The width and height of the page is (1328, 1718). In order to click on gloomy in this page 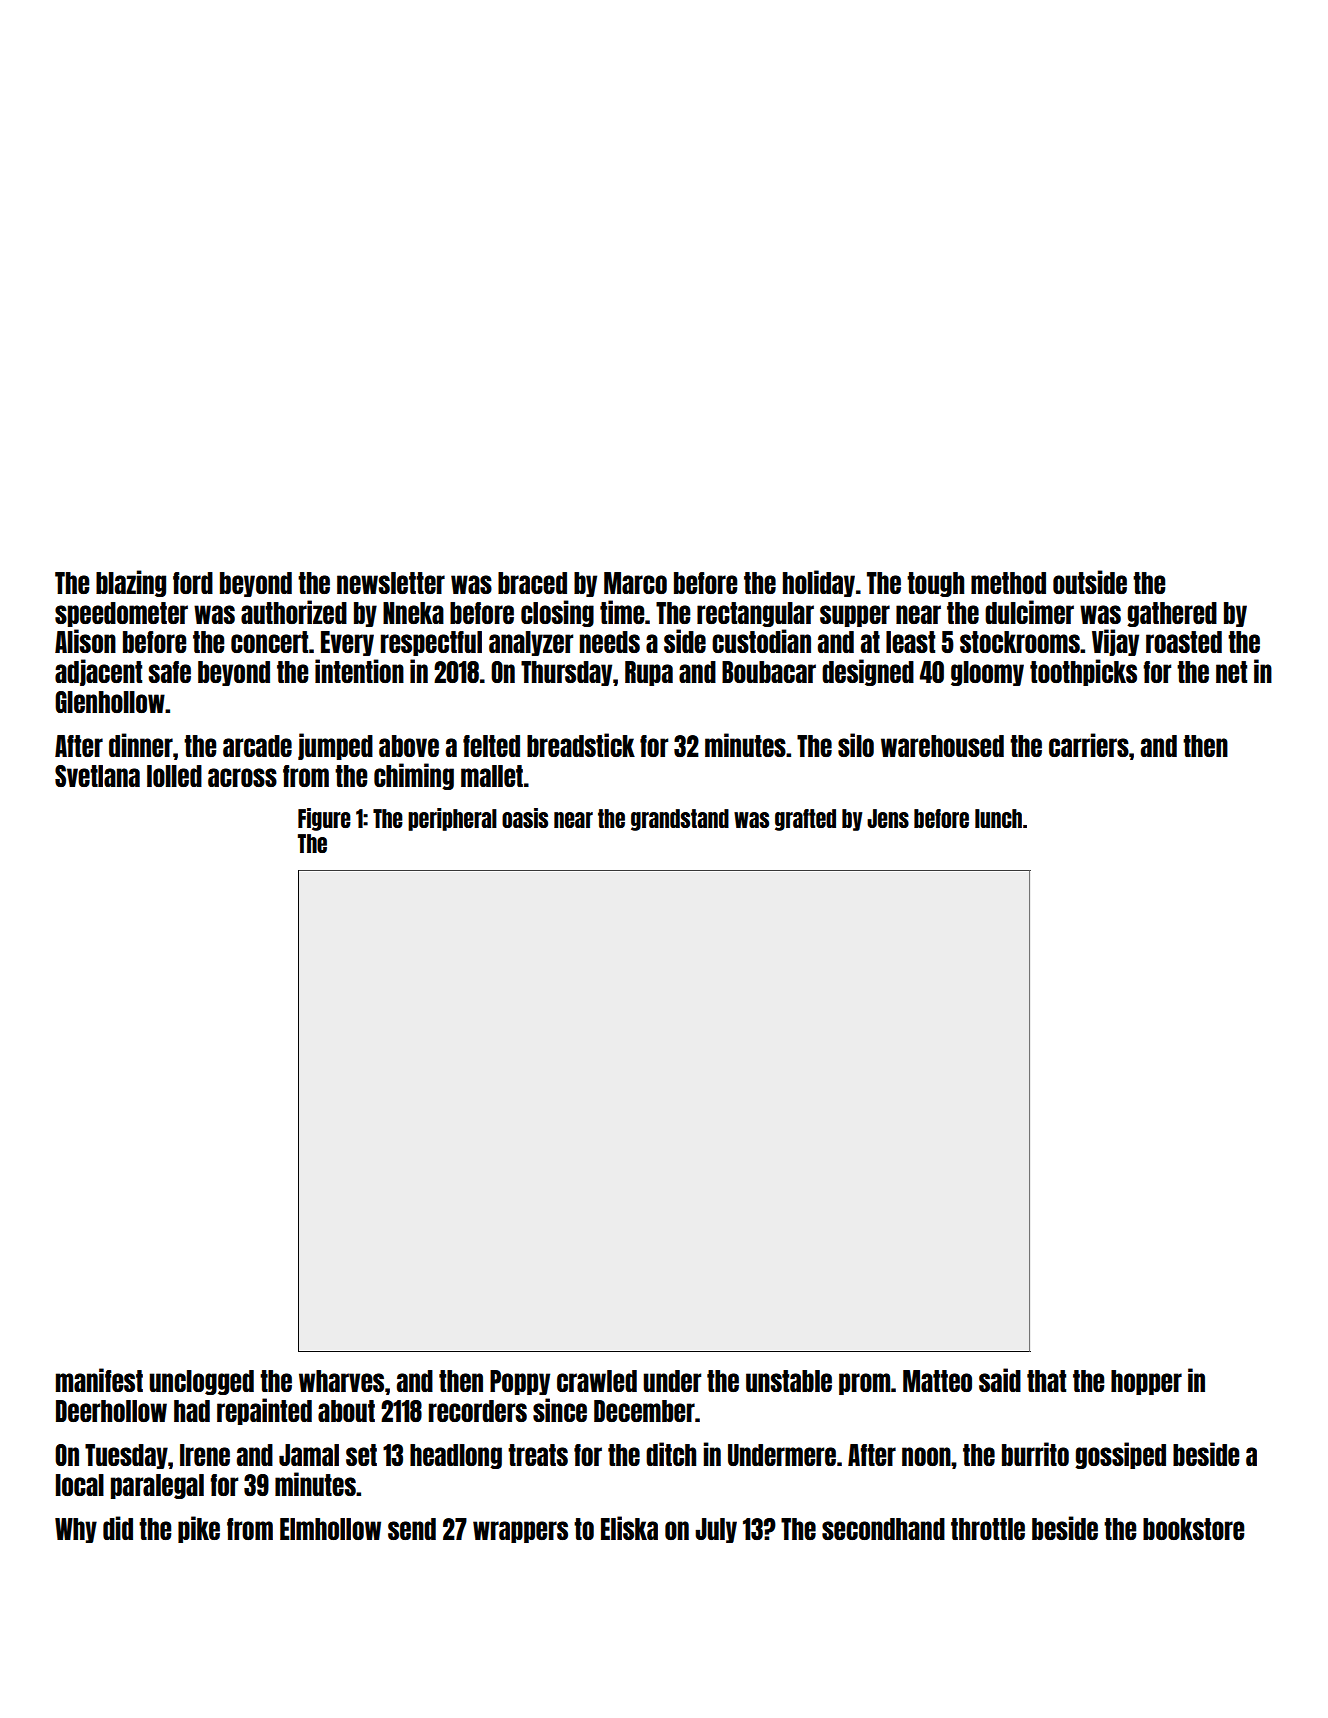, I will do `click(987, 673)`.
